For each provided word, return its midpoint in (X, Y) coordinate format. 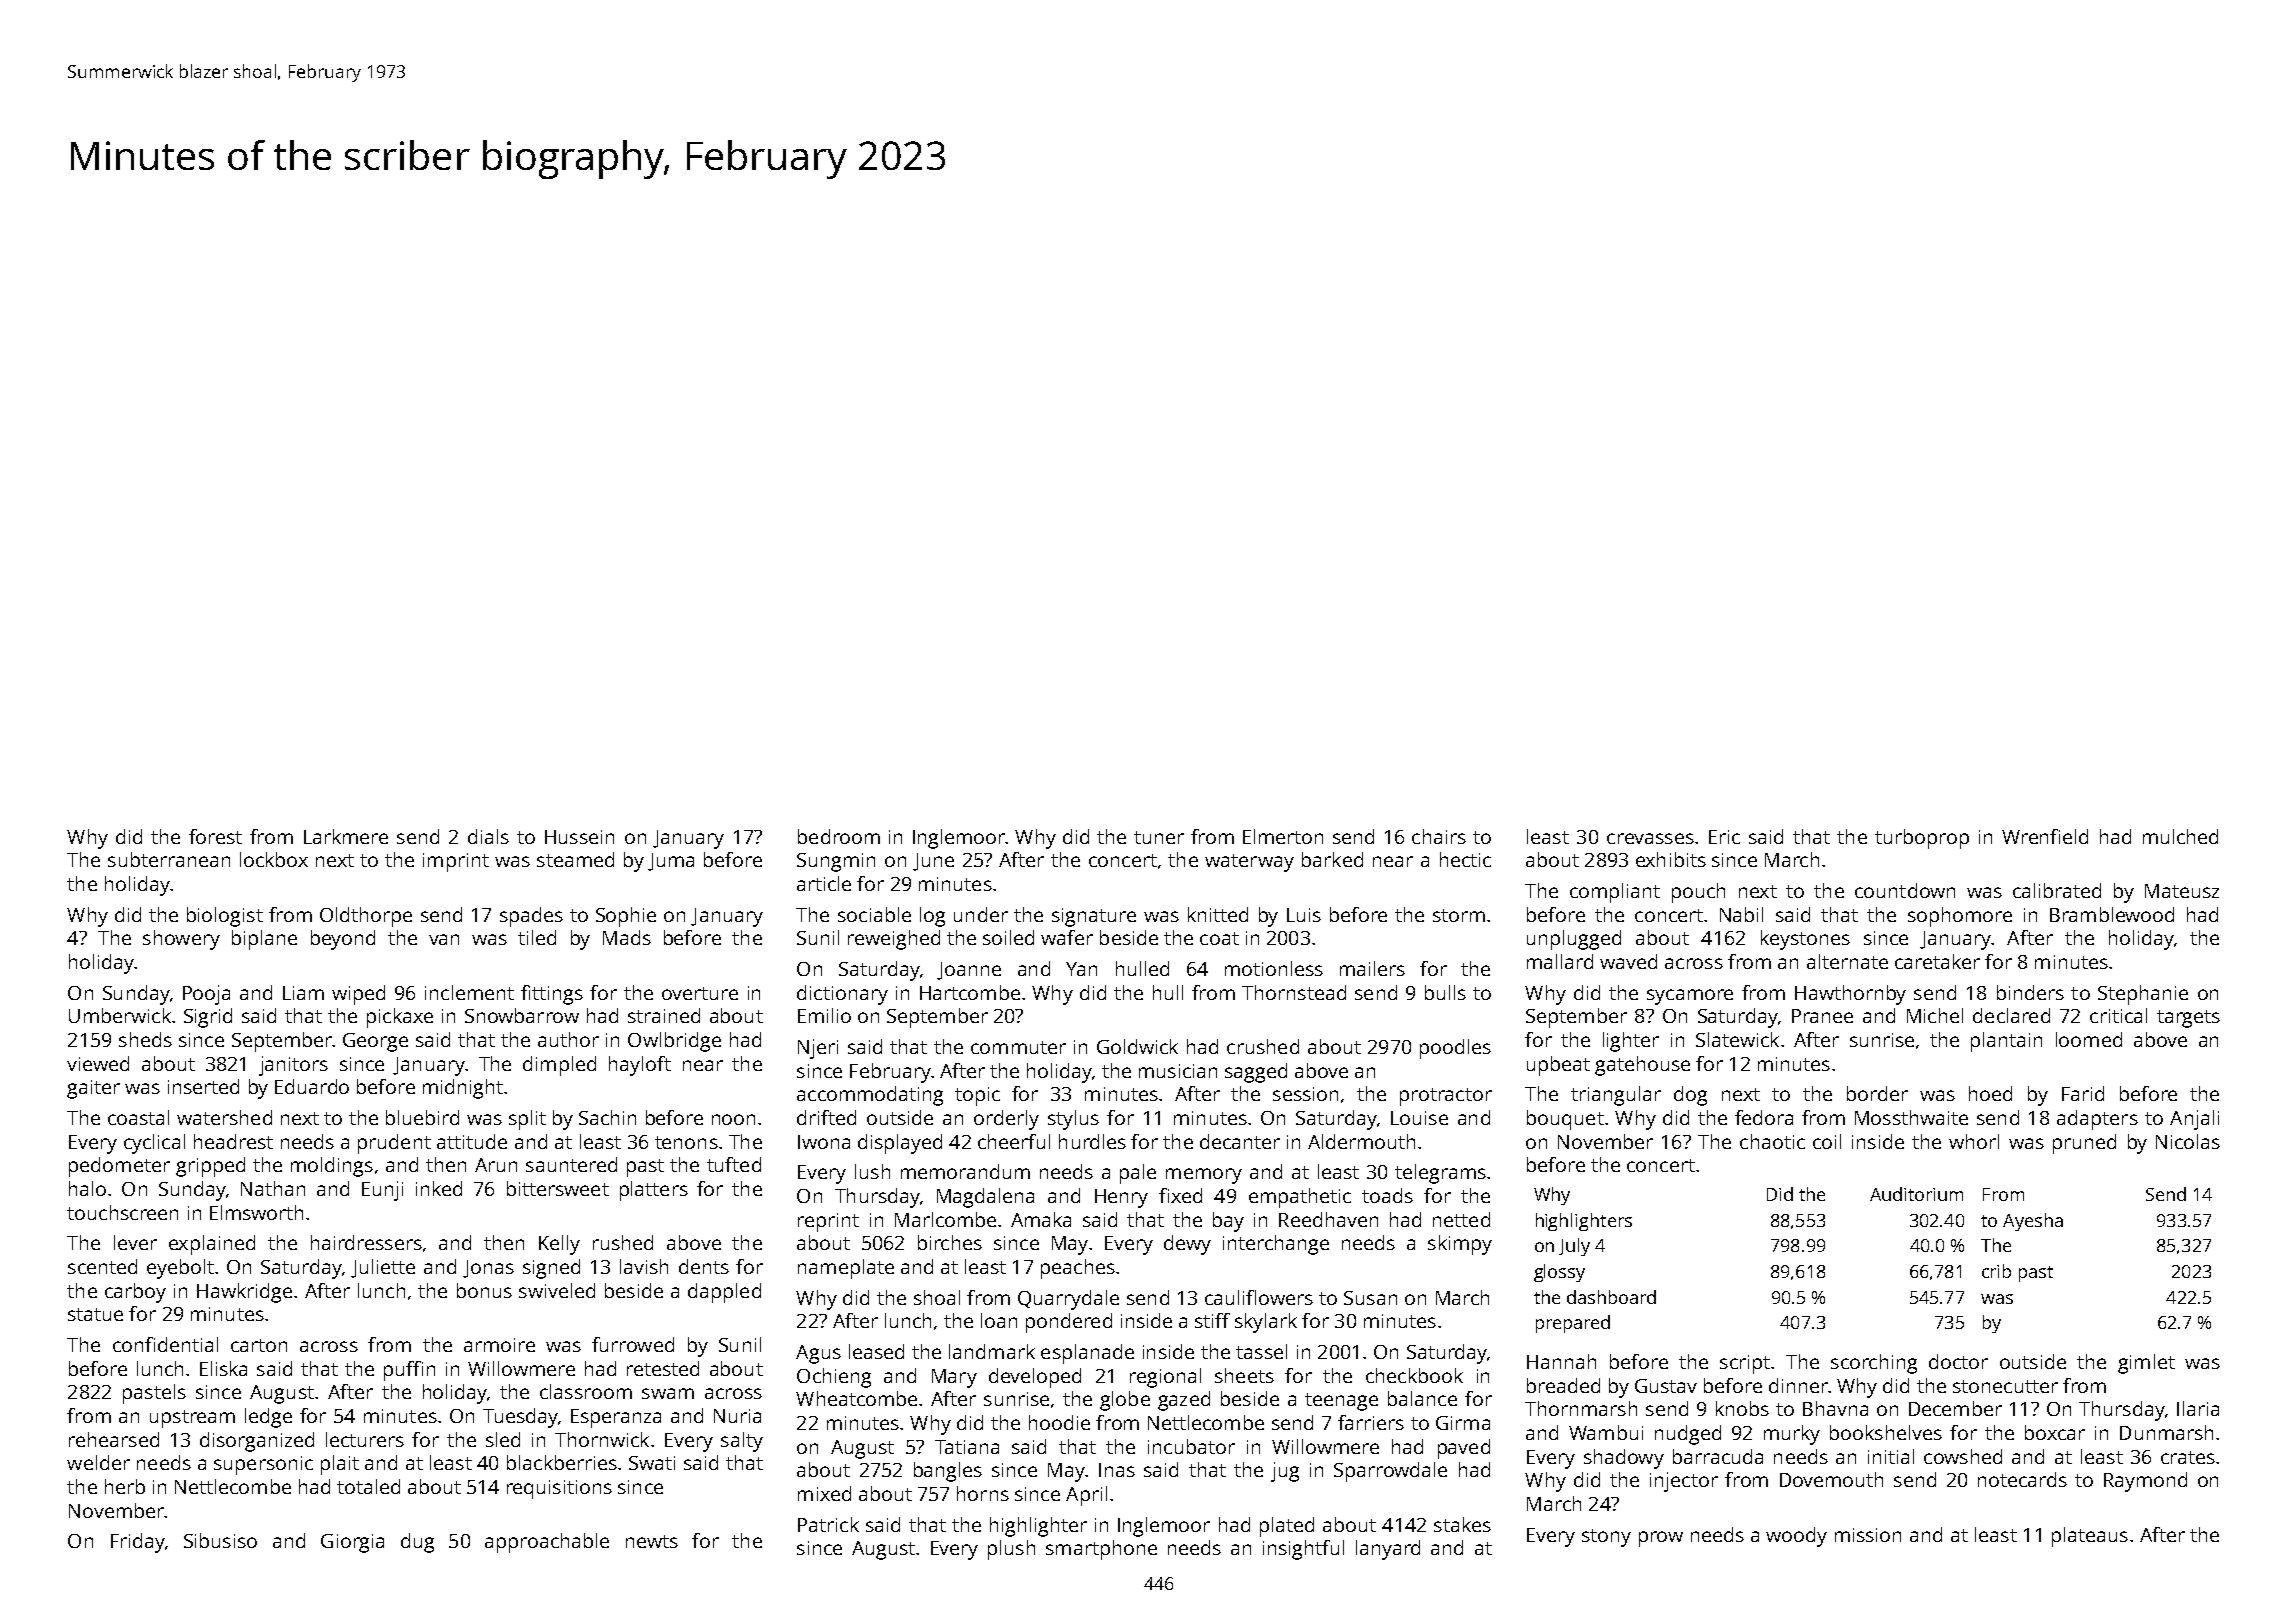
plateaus (2090, 1537)
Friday (138, 1543)
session (1305, 1094)
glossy (1559, 1273)
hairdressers (366, 1242)
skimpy (1460, 1245)
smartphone (1101, 1550)
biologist (225, 917)
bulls (1445, 992)
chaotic (1772, 1141)
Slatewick (1737, 1039)
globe (1125, 1401)
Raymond (2145, 1482)
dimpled (559, 1066)
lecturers (365, 1439)
